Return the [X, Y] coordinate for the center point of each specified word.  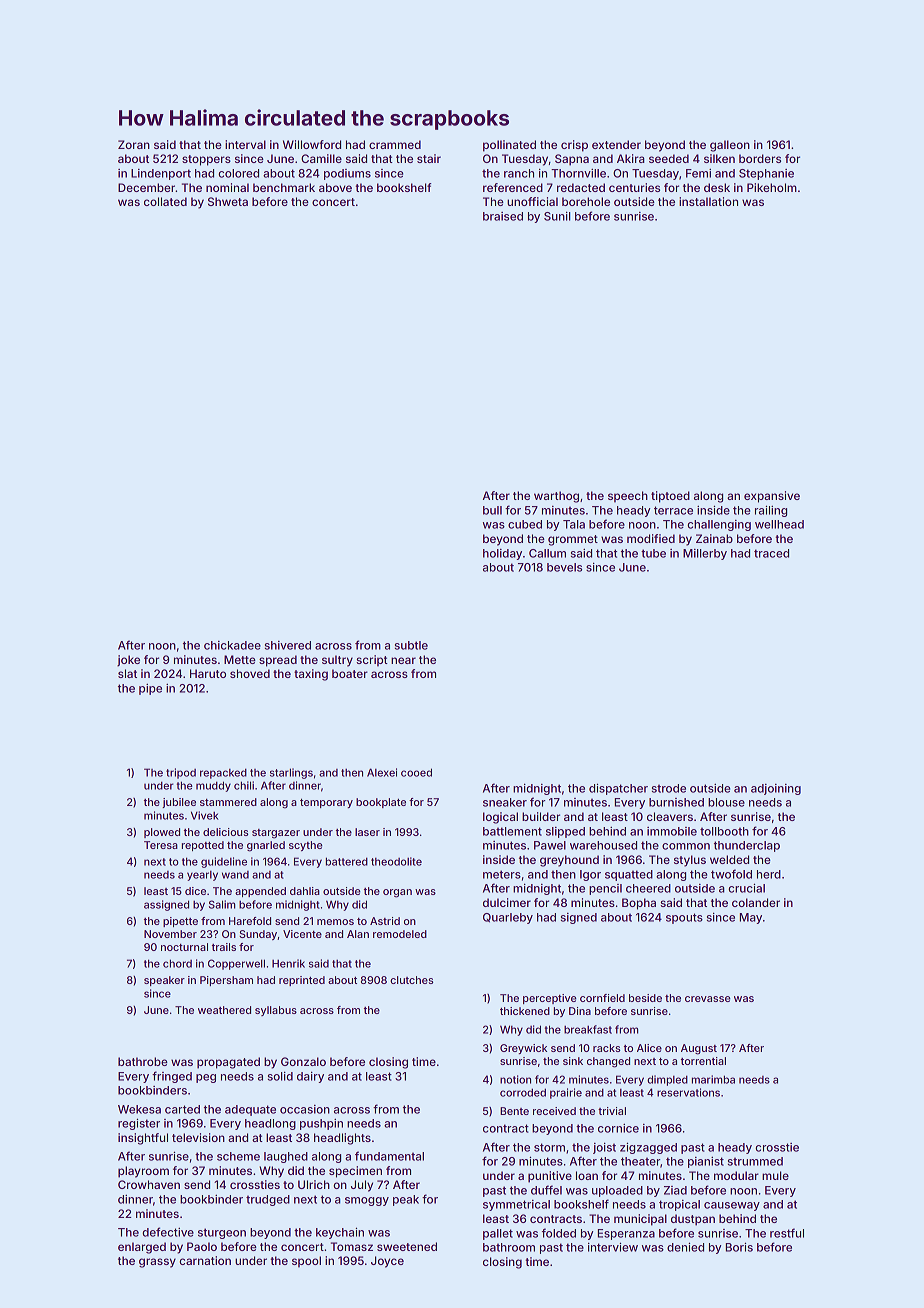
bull [492, 510]
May [750, 918]
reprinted [302, 981]
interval [245, 144]
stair [429, 158]
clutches [411, 980]
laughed [286, 1157]
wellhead [779, 524]
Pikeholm [772, 187]
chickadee [232, 645]
